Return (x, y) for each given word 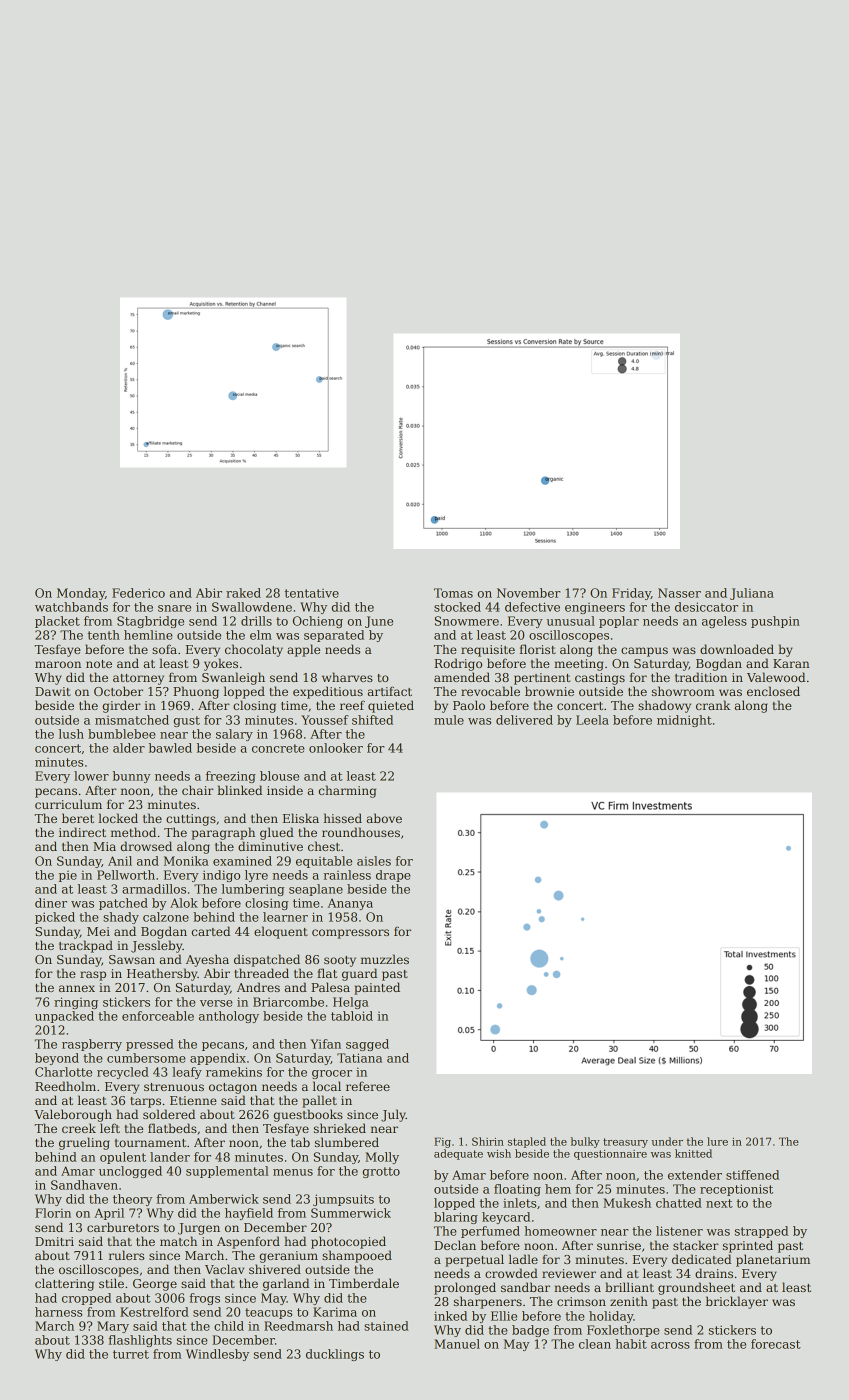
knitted (693, 1153)
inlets (519, 1203)
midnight (684, 721)
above (384, 818)
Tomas (453, 593)
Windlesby (217, 1355)
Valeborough (73, 1115)
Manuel (457, 1344)
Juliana (752, 594)
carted (211, 931)
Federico (138, 593)
